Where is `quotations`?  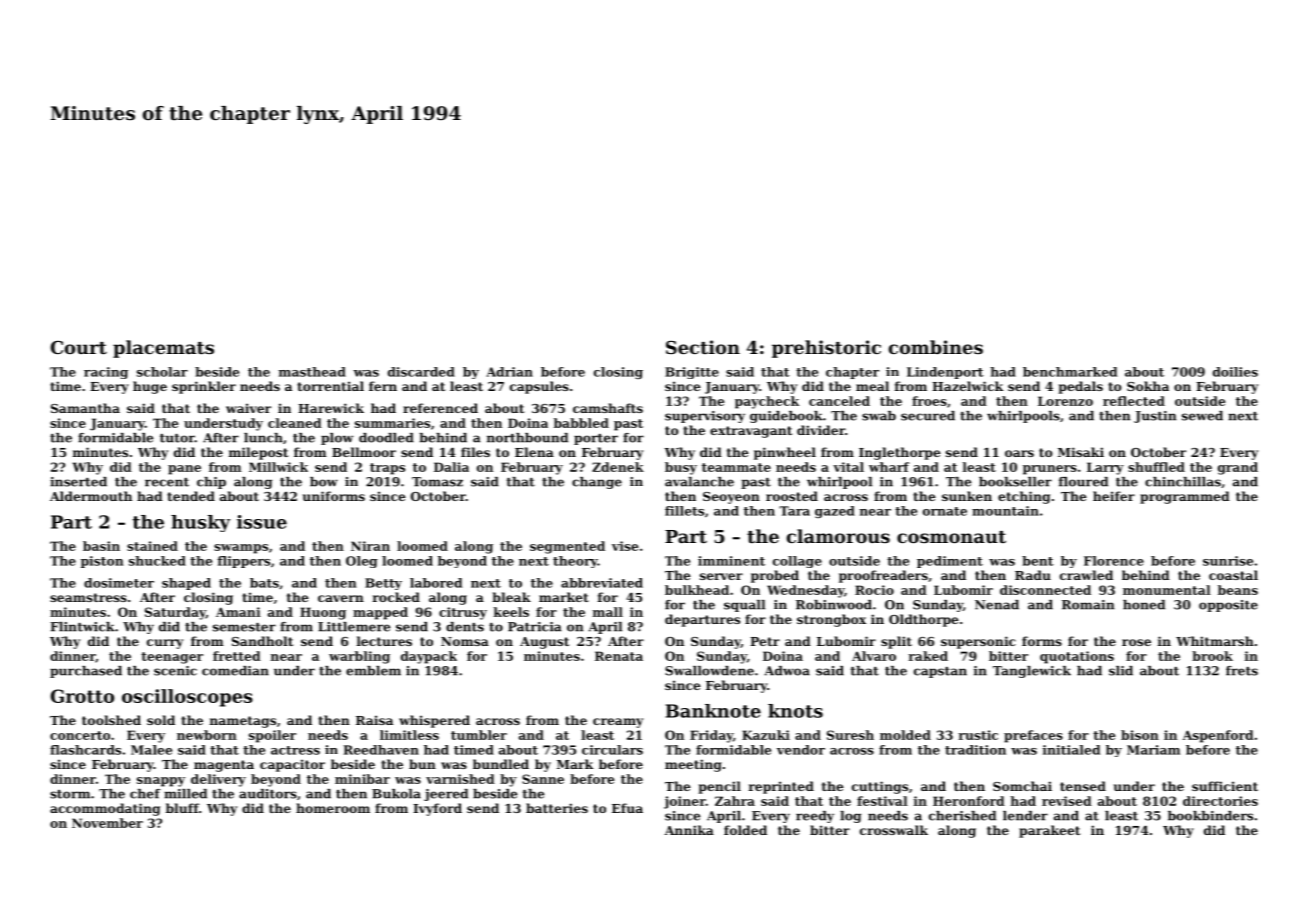 quotations is located at coordinates (1077, 657).
